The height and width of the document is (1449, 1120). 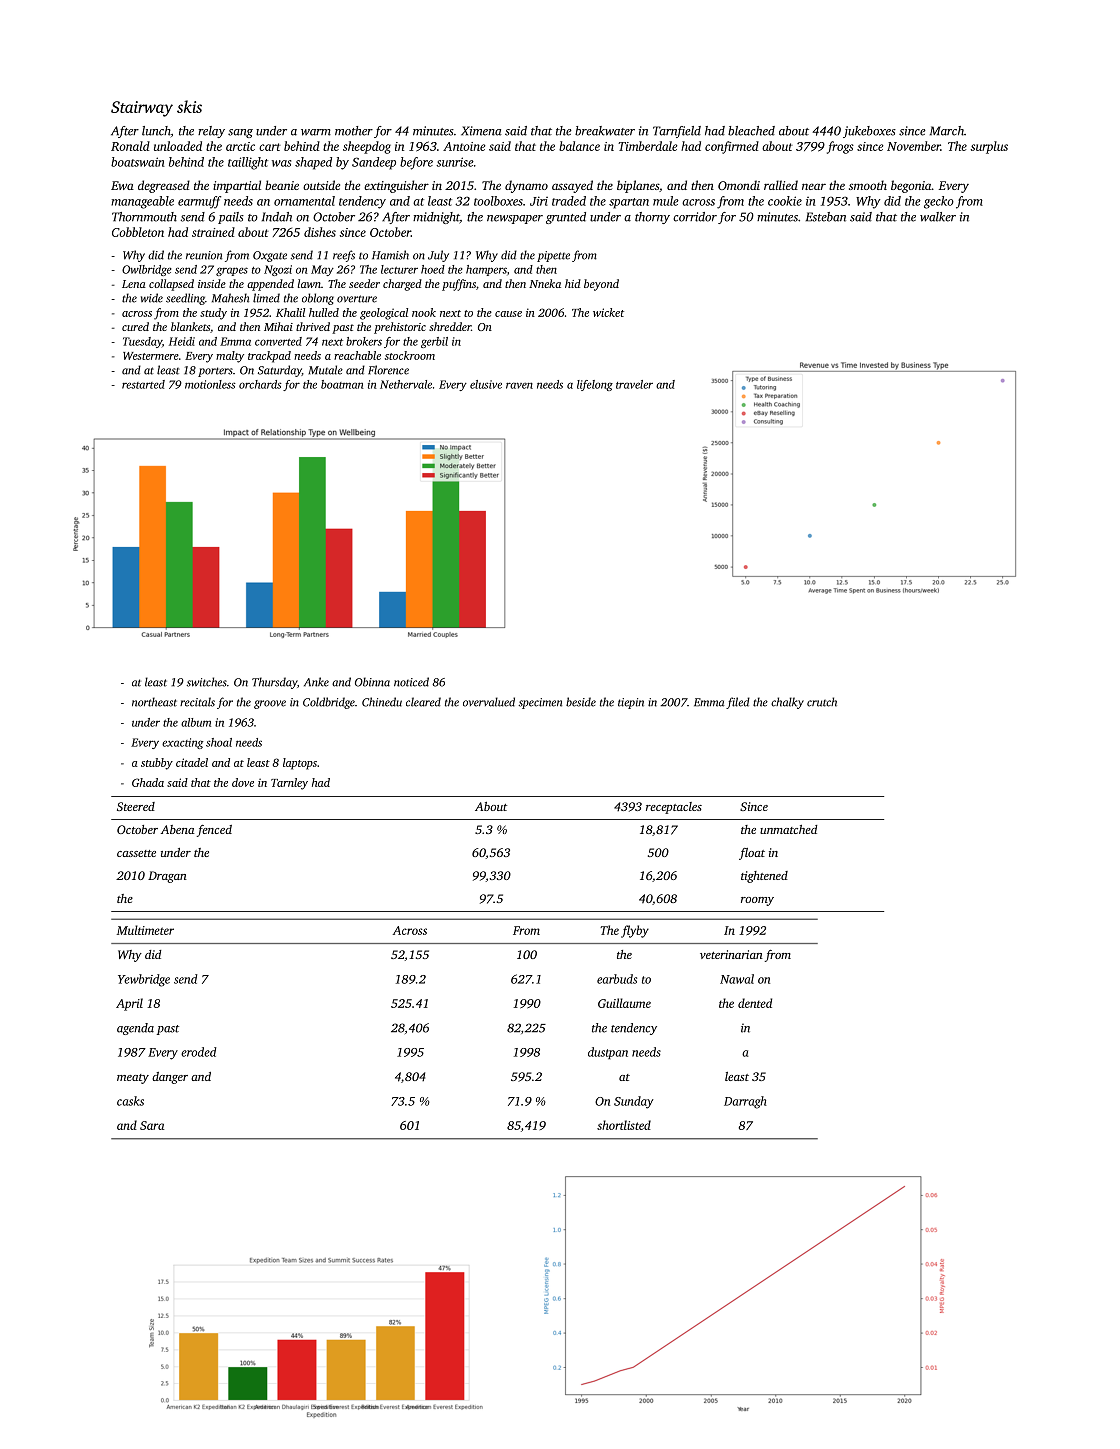 What do you see at coordinates (822, 702) in the document?
I see `crutch` at bounding box center [822, 702].
